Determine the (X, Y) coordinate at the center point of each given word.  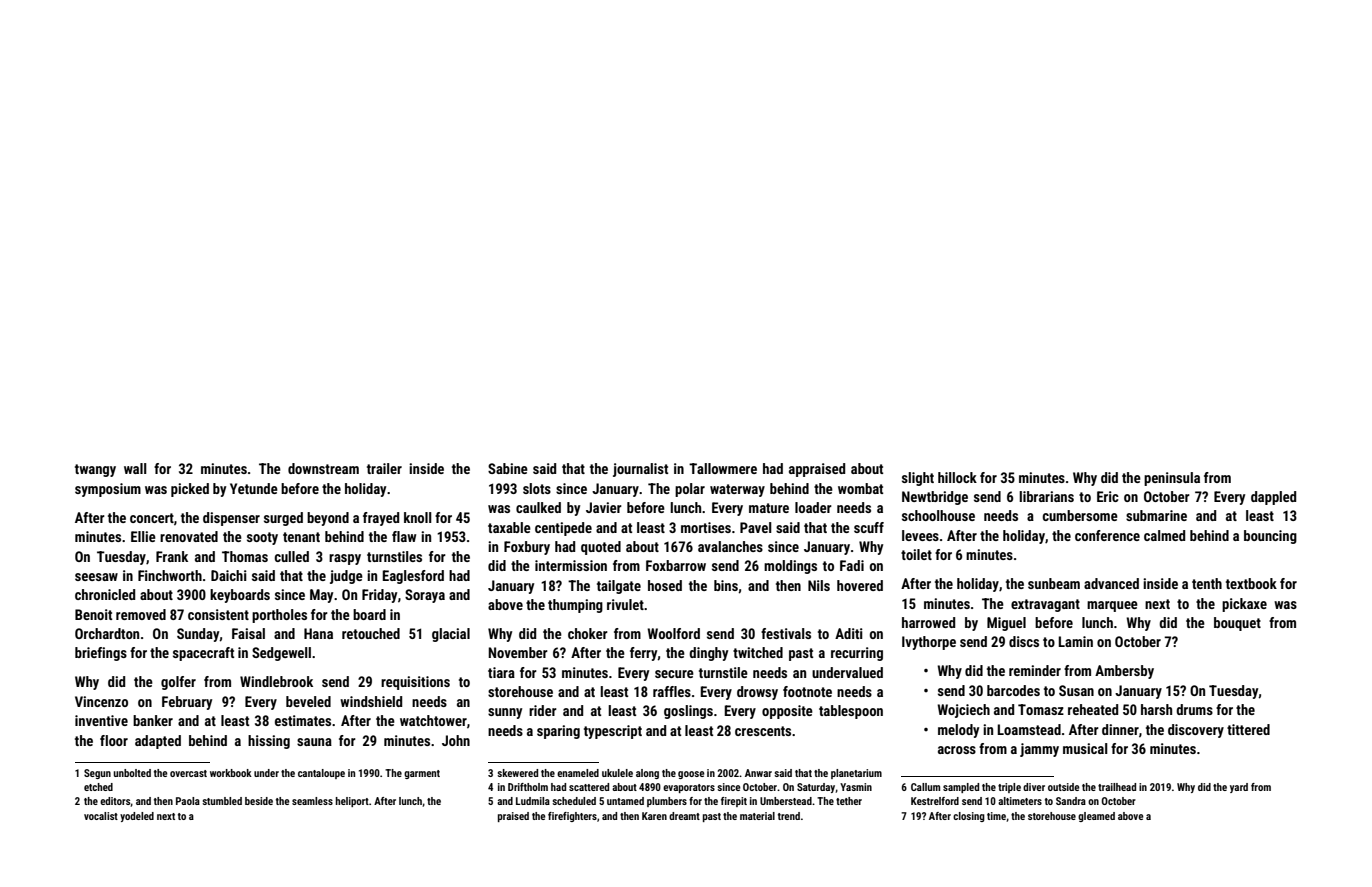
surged (283, 519)
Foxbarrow (676, 565)
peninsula (1172, 479)
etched (98, 787)
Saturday (816, 788)
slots (537, 488)
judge (346, 577)
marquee (1112, 606)
